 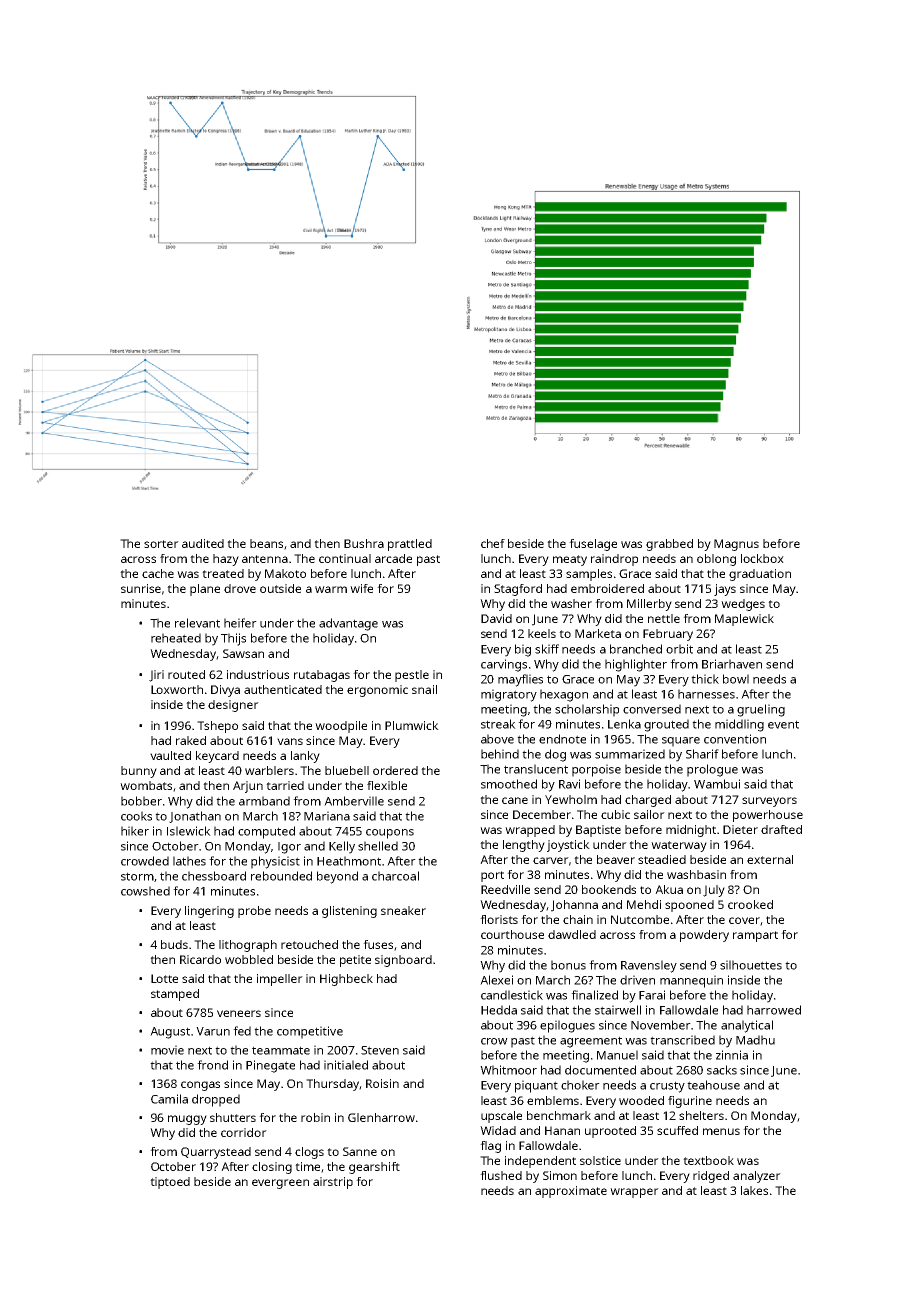 What do you see at coordinates (170, 1183) in the screenshot?
I see `tiptoed` at bounding box center [170, 1183].
